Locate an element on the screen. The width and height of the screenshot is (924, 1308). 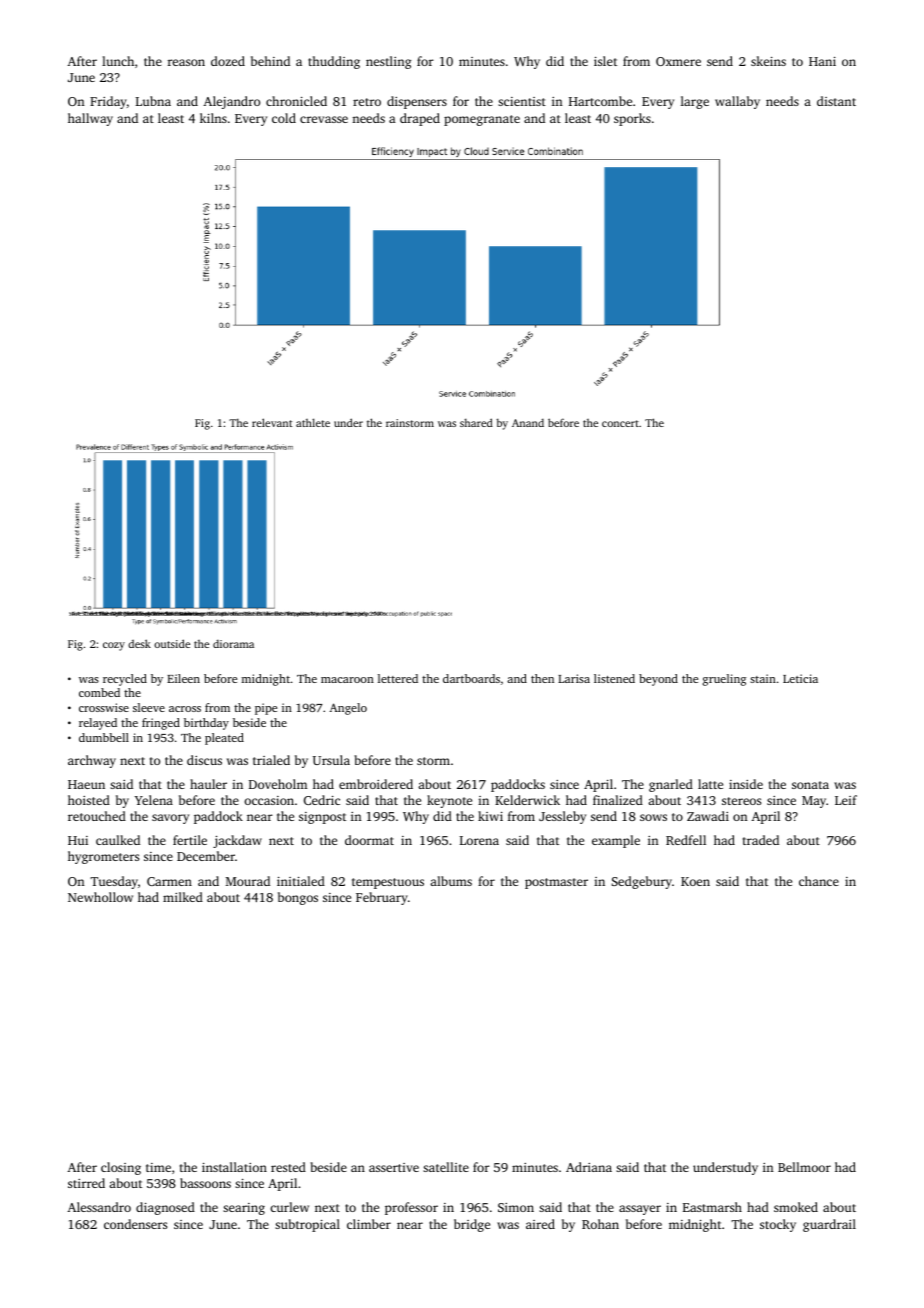
relevant is located at coordinates (272, 422).
